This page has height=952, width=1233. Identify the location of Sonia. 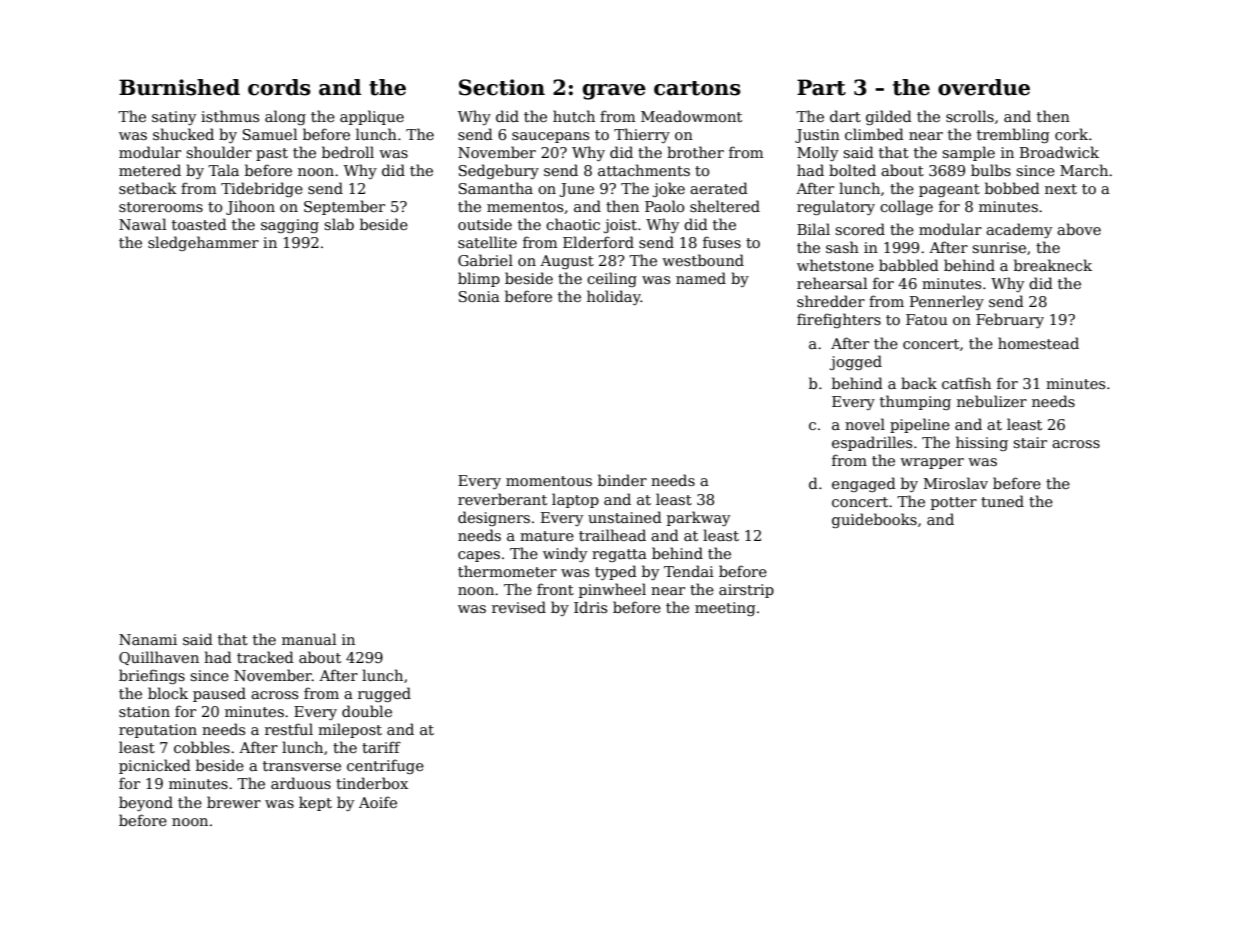
(479, 296).
